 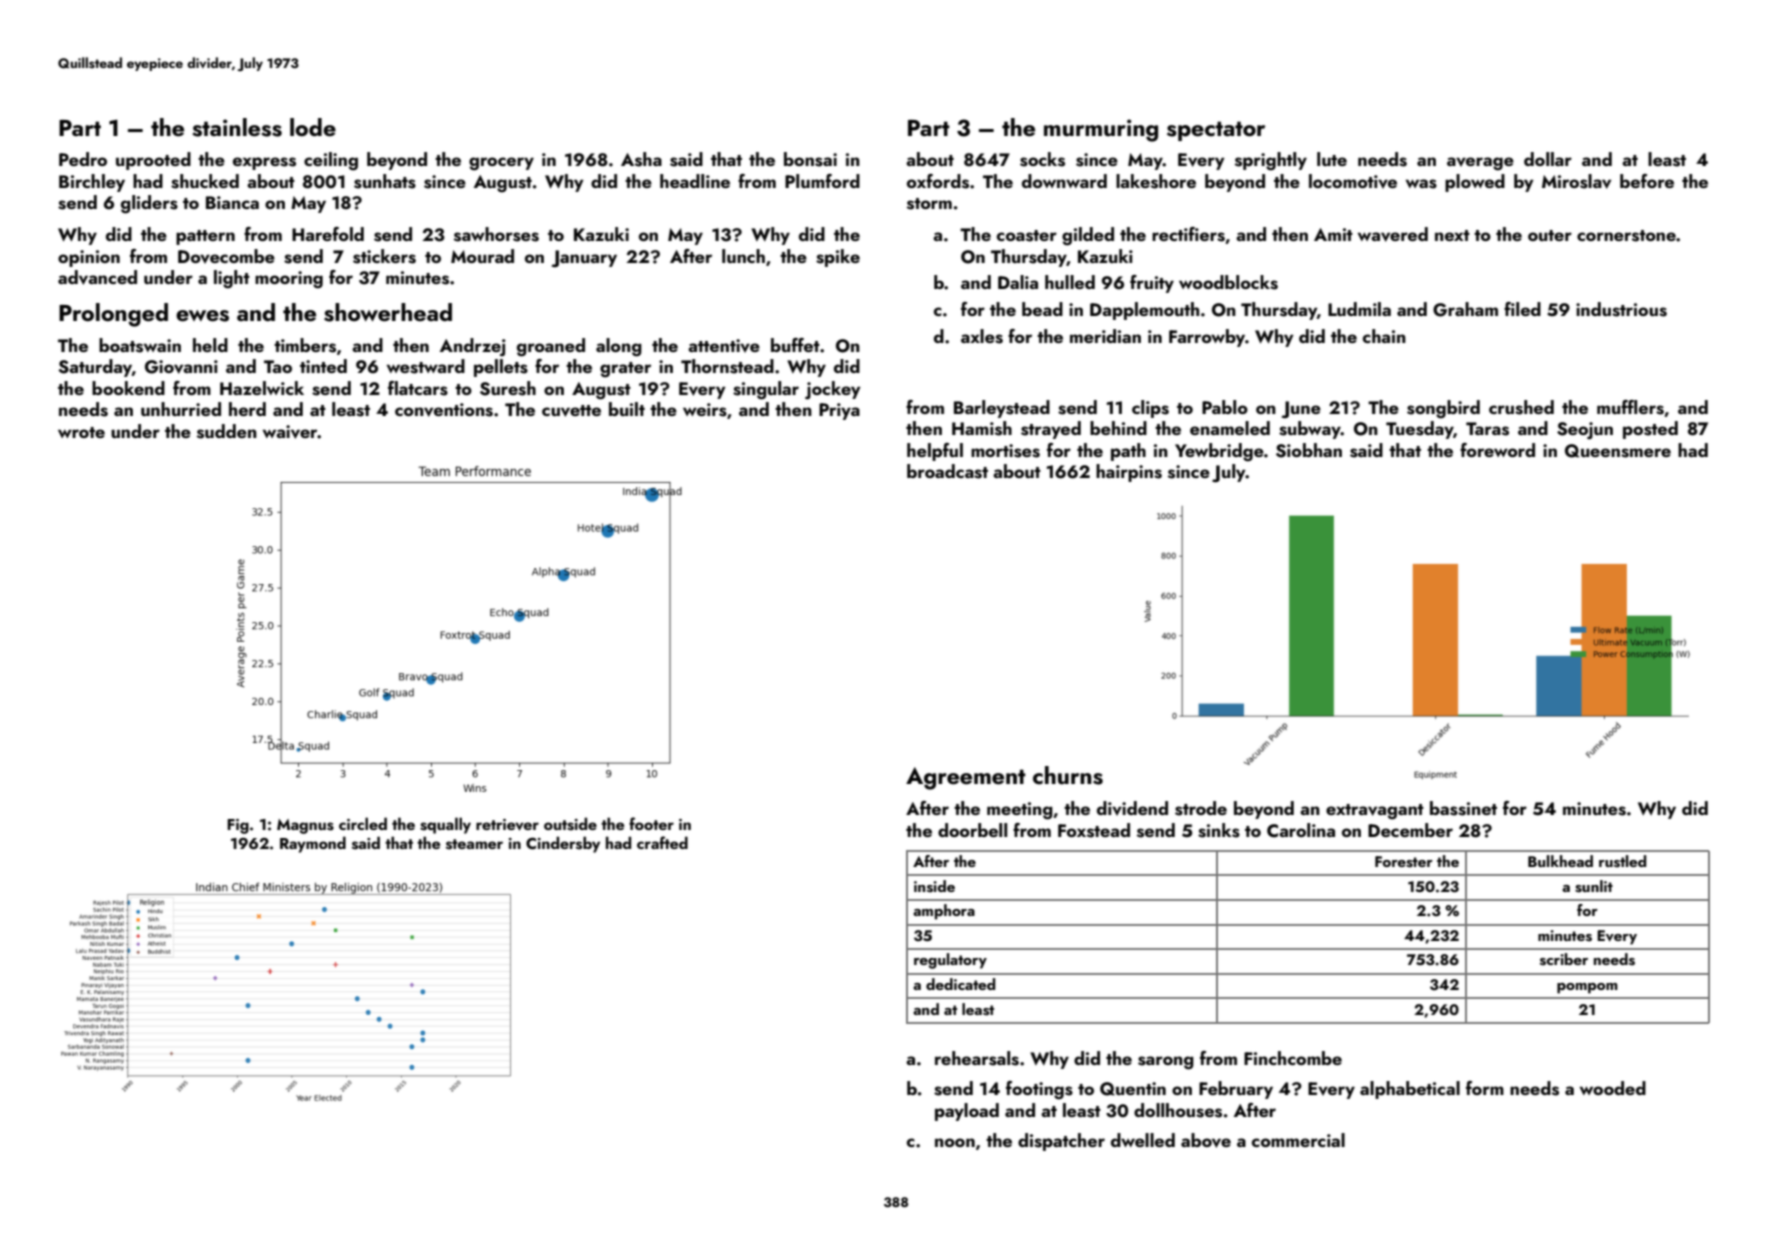 What do you see at coordinates (944, 912) in the page?
I see `amphora` at bounding box center [944, 912].
